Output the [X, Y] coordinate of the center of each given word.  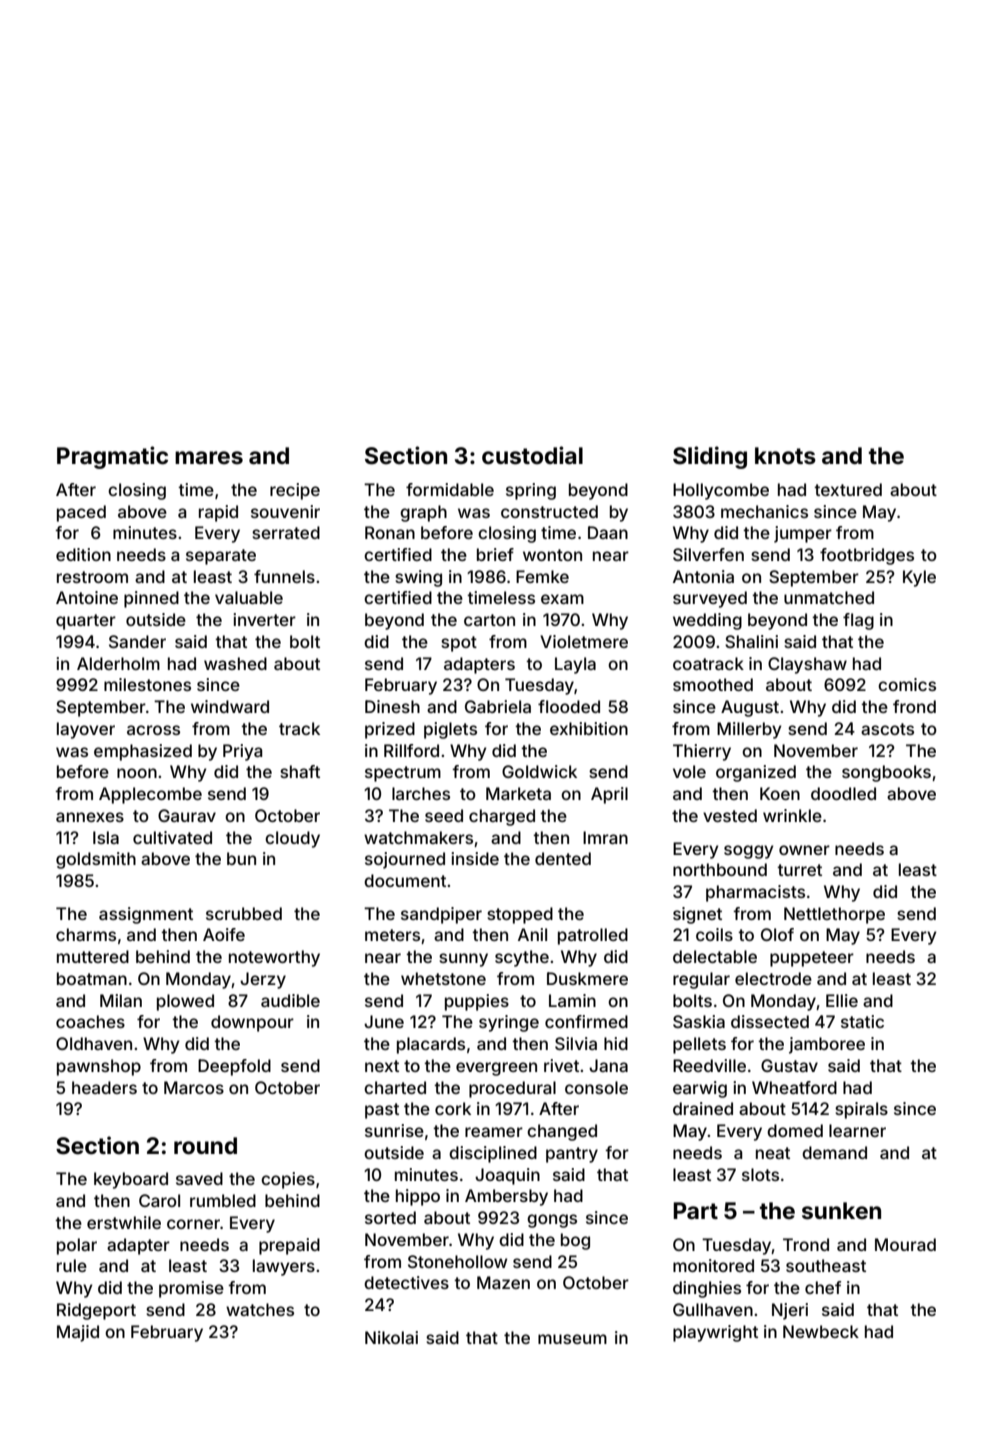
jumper [803, 534]
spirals [861, 1110]
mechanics [764, 511]
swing [418, 578]
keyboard [131, 1180]
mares [209, 458]
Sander [137, 641]
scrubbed [244, 913]
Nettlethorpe [834, 915]
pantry [572, 1155]
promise [191, 1289]
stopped [520, 915]
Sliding [710, 457]
